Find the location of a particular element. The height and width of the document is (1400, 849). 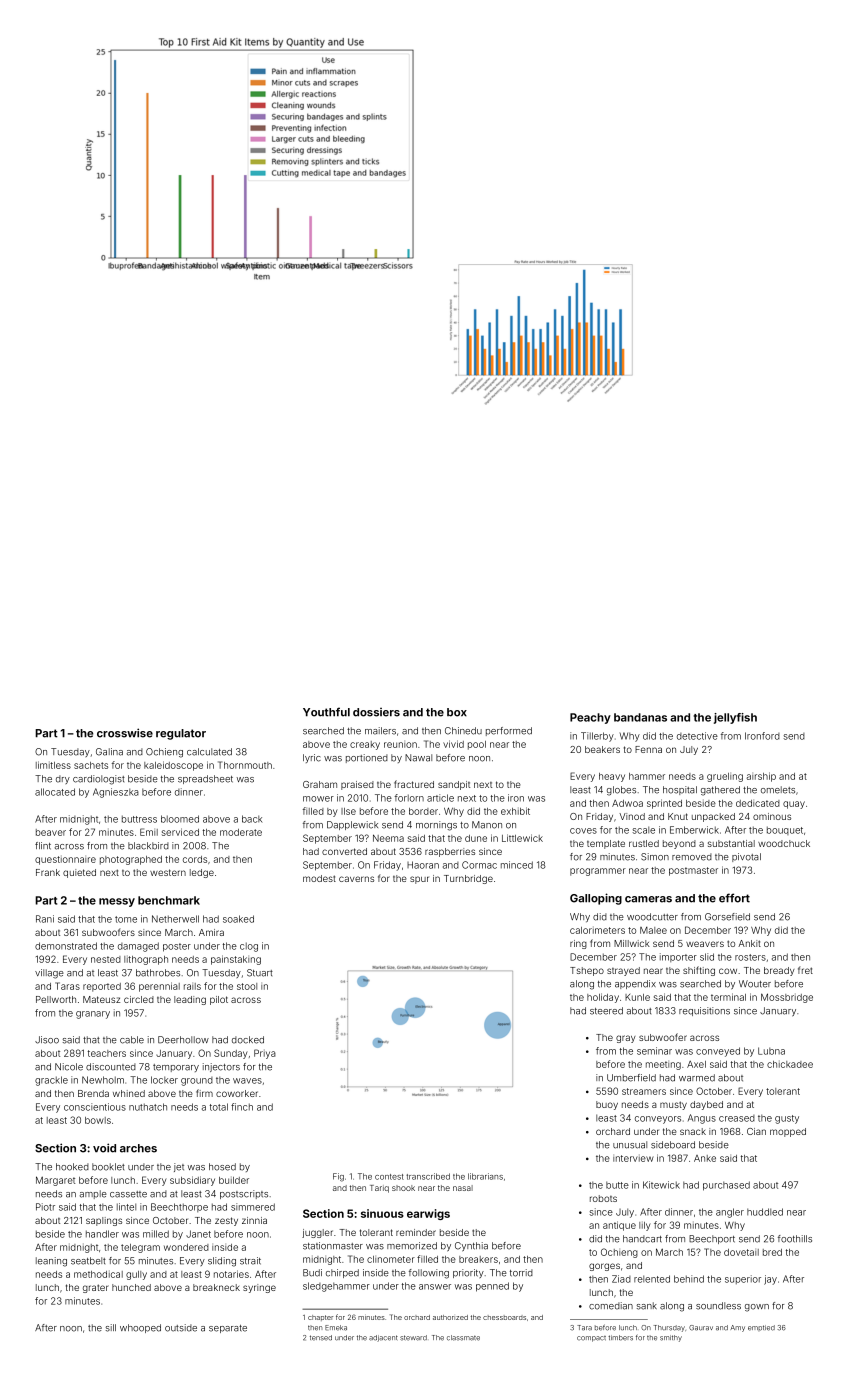

pivotal is located at coordinates (746, 857).
